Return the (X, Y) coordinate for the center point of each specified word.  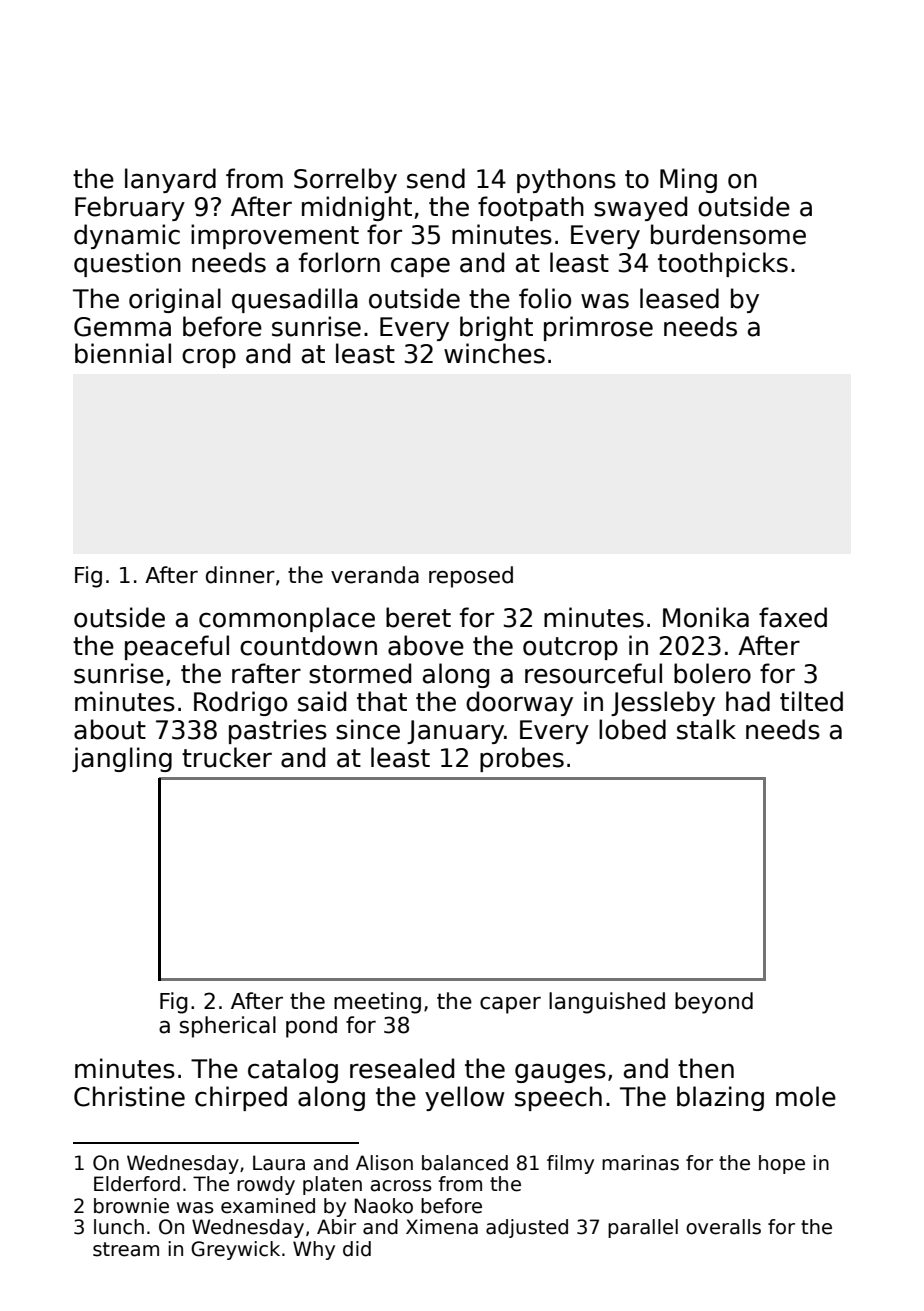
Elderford (137, 1184)
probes (522, 759)
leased (679, 298)
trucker (227, 757)
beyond (714, 1003)
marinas (640, 1163)
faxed (793, 617)
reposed (471, 577)
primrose (598, 328)
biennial (123, 353)
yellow (465, 1098)
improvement (275, 236)
